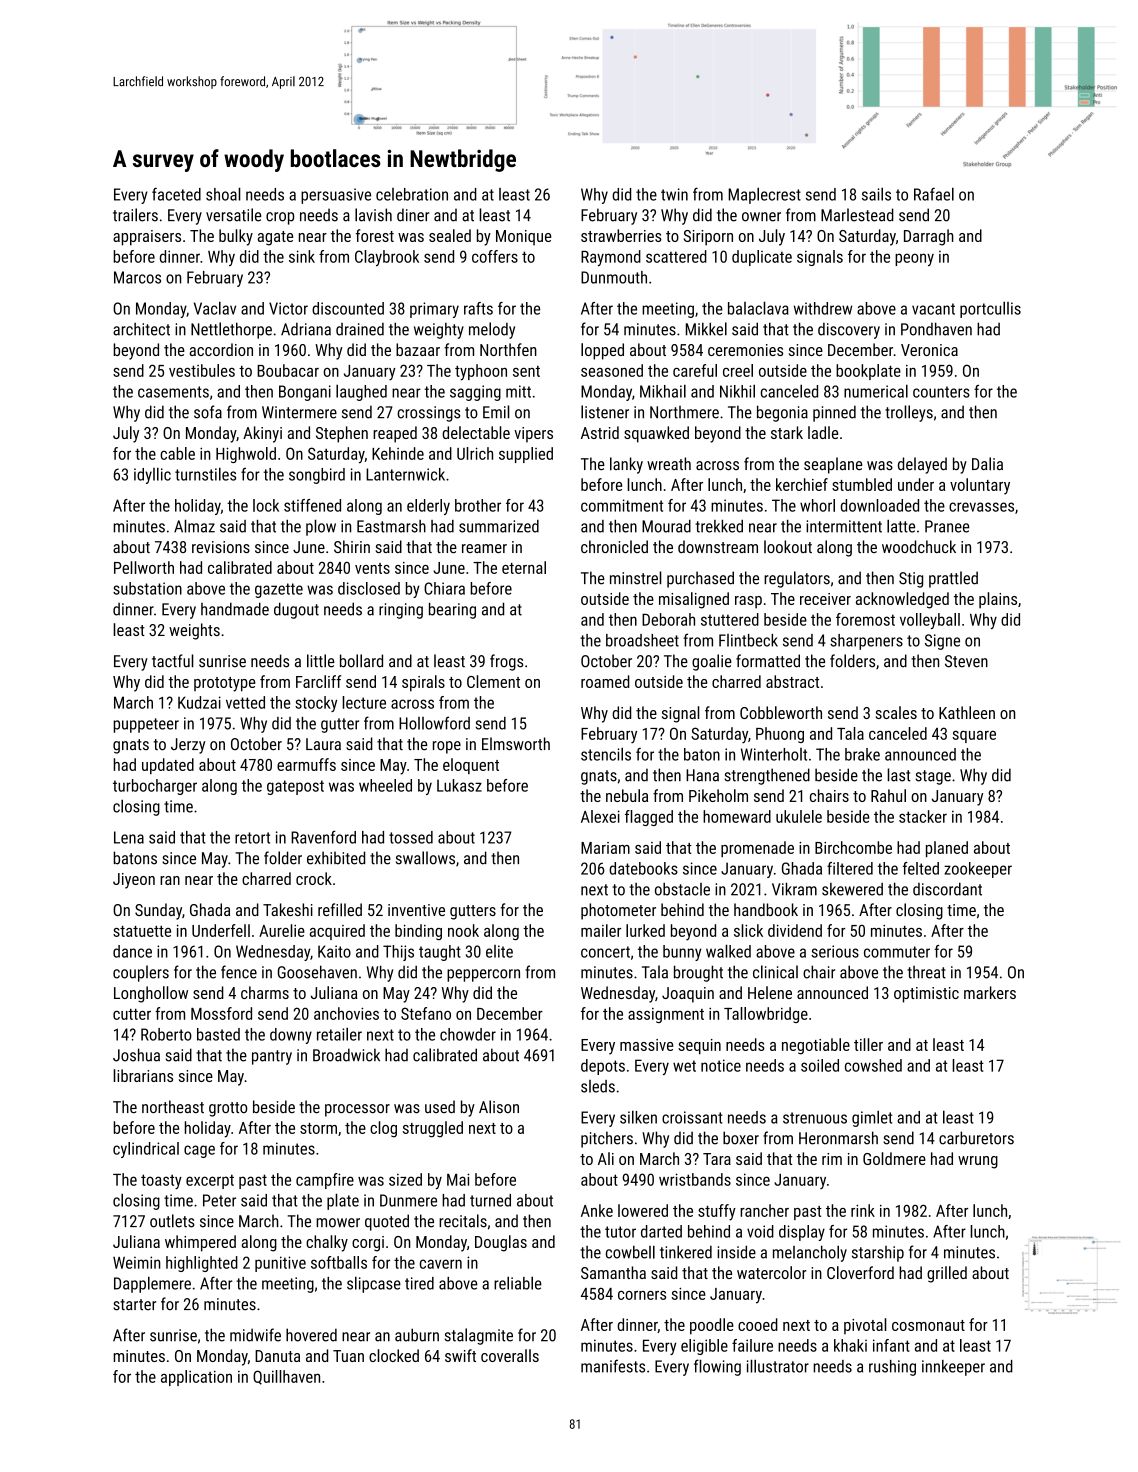 This screenshot has height=1472, width=1138. What do you see at coordinates (976, 1138) in the screenshot?
I see `carburetors` at bounding box center [976, 1138].
